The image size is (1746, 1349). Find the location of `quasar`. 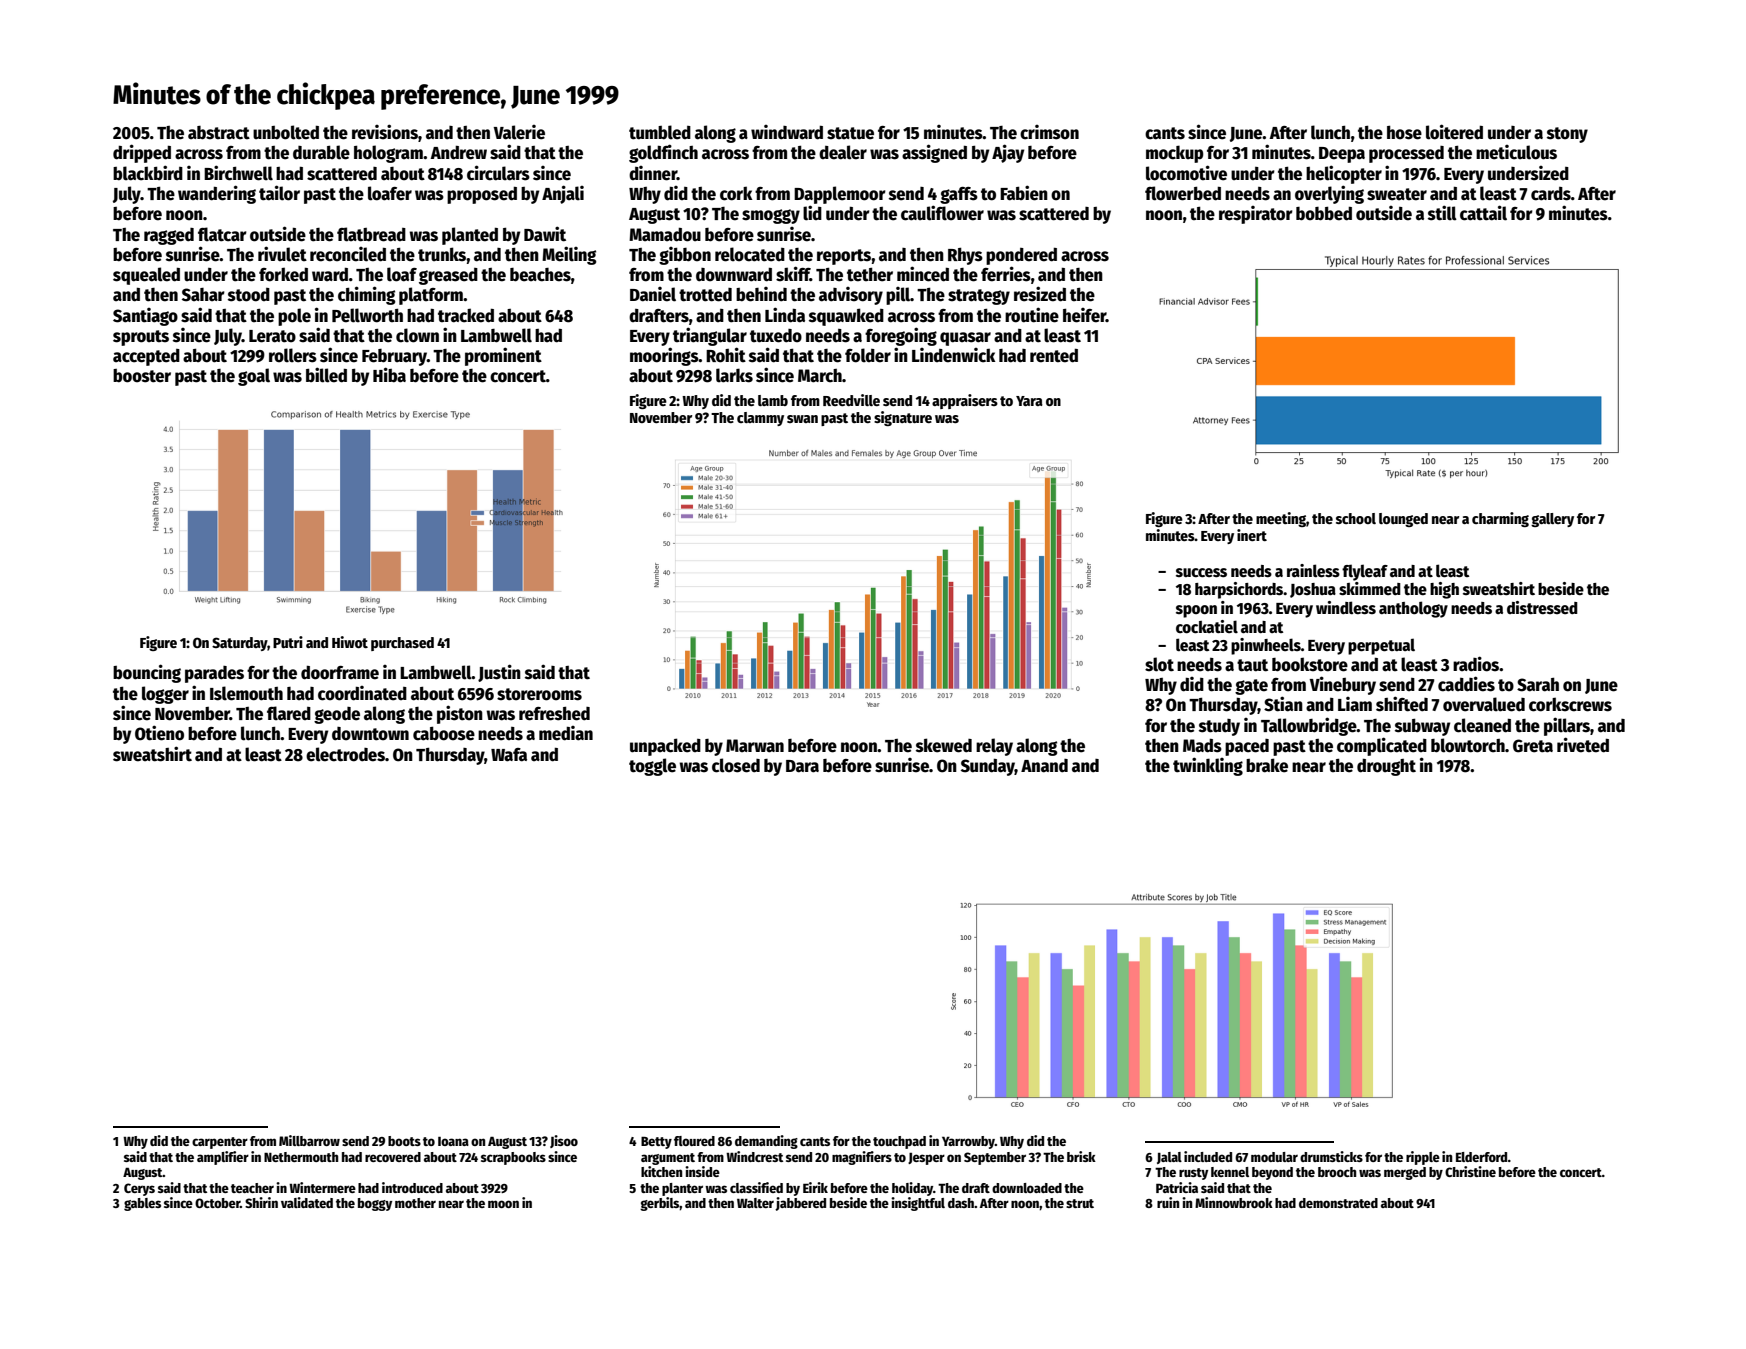

quasar is located at coordinates (965, 339).
